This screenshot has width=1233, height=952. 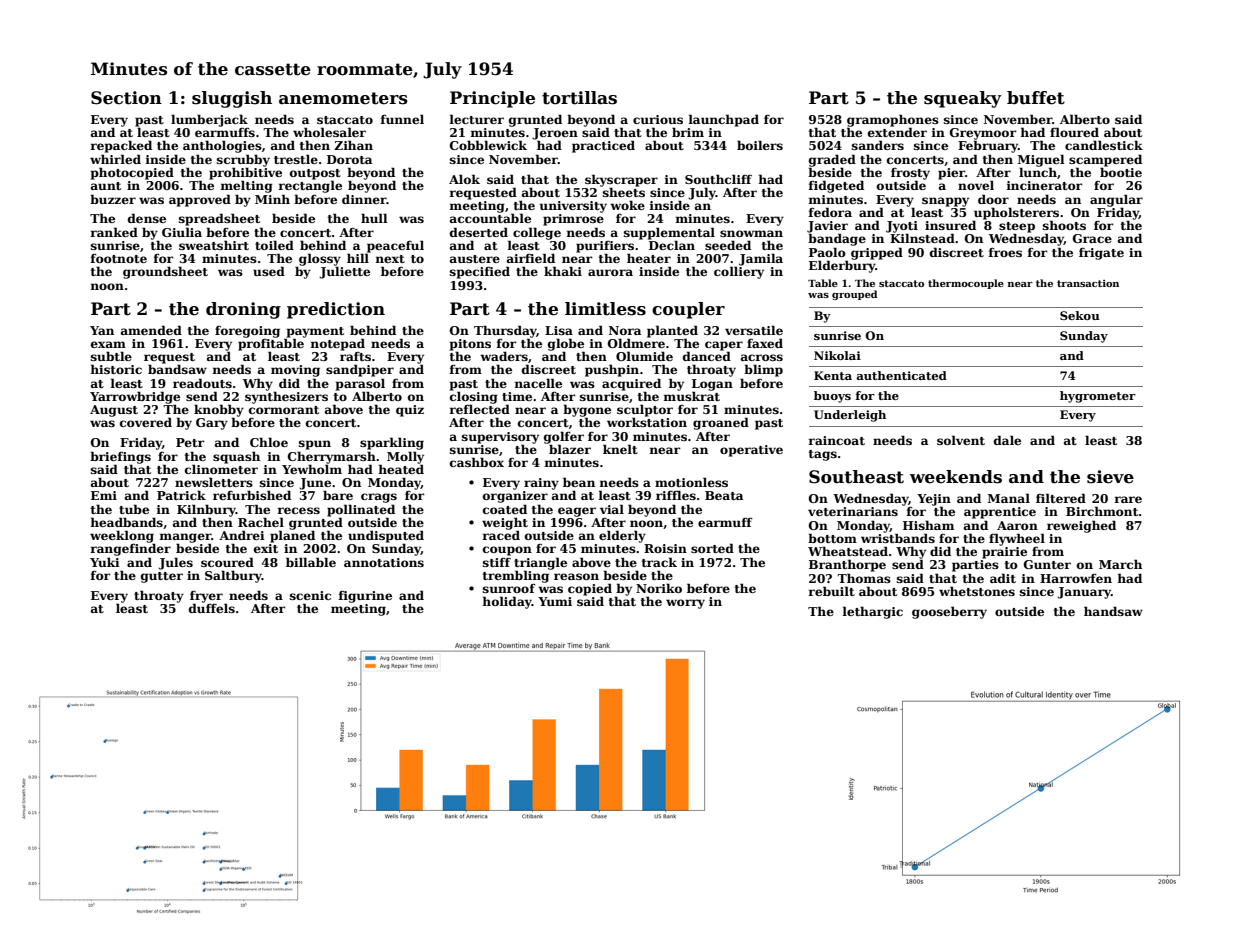 I want to click on fedora, so click(x=830, y=212).
